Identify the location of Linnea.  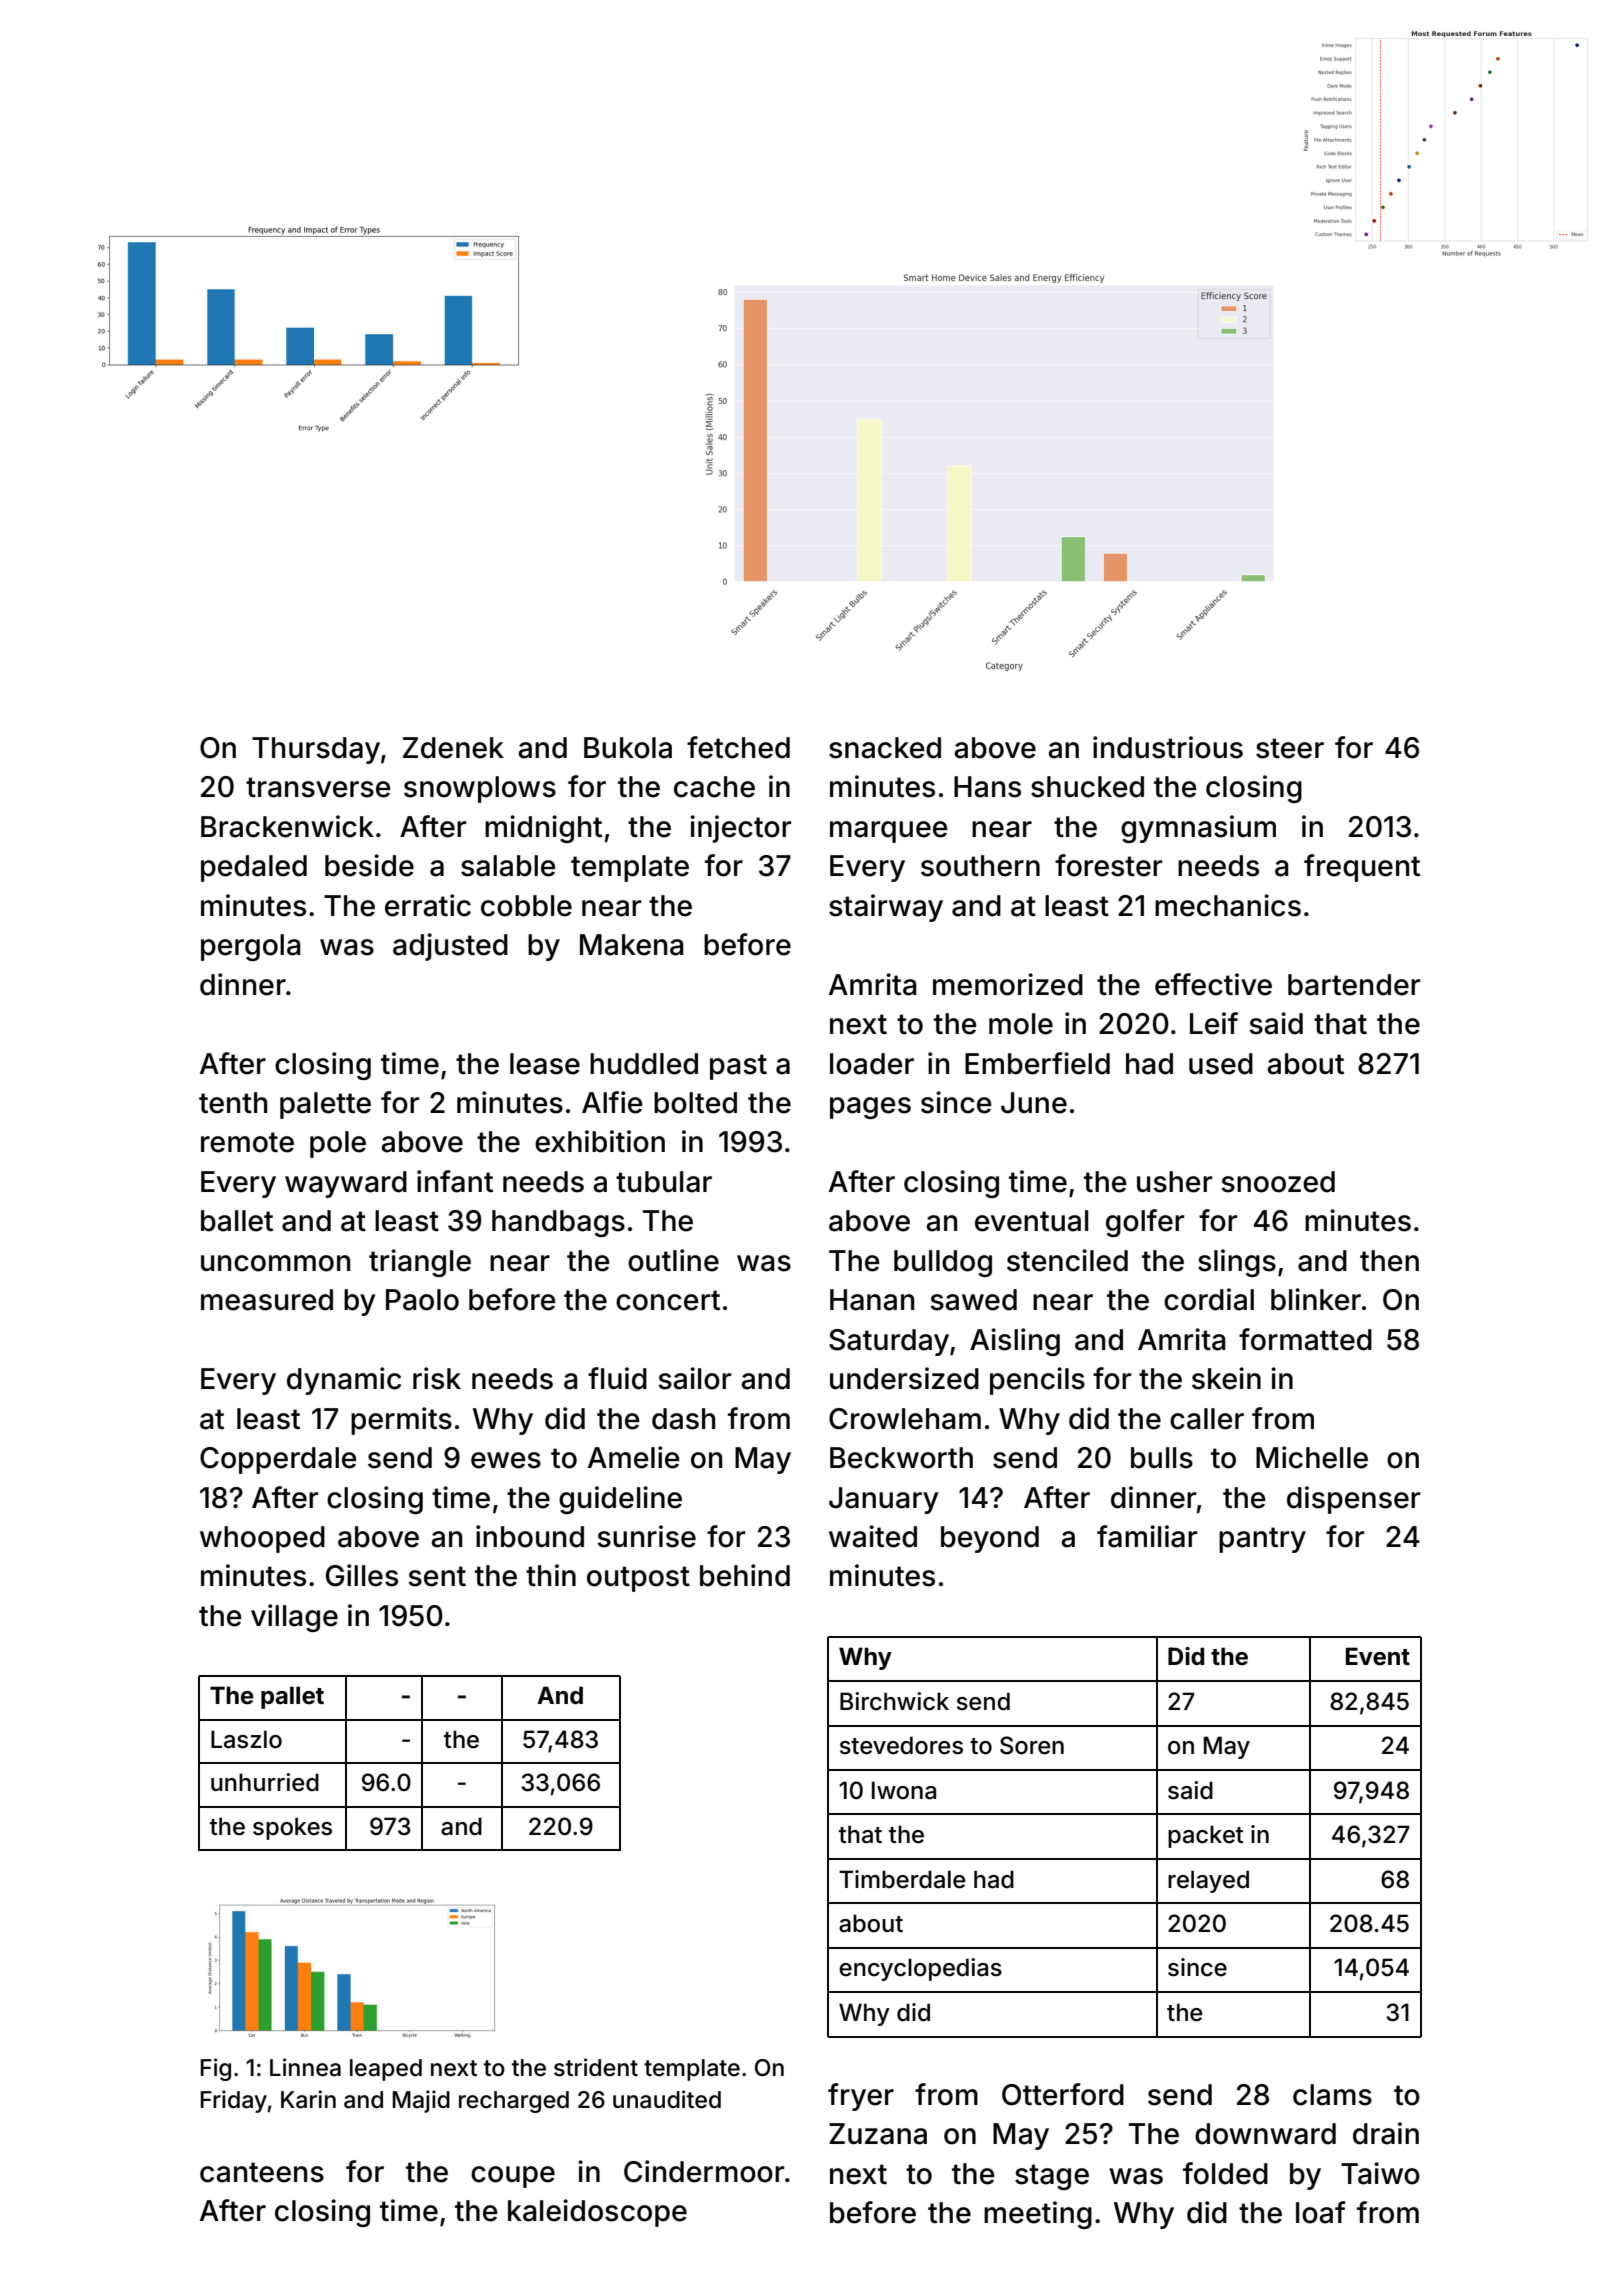
(305, 2067).
